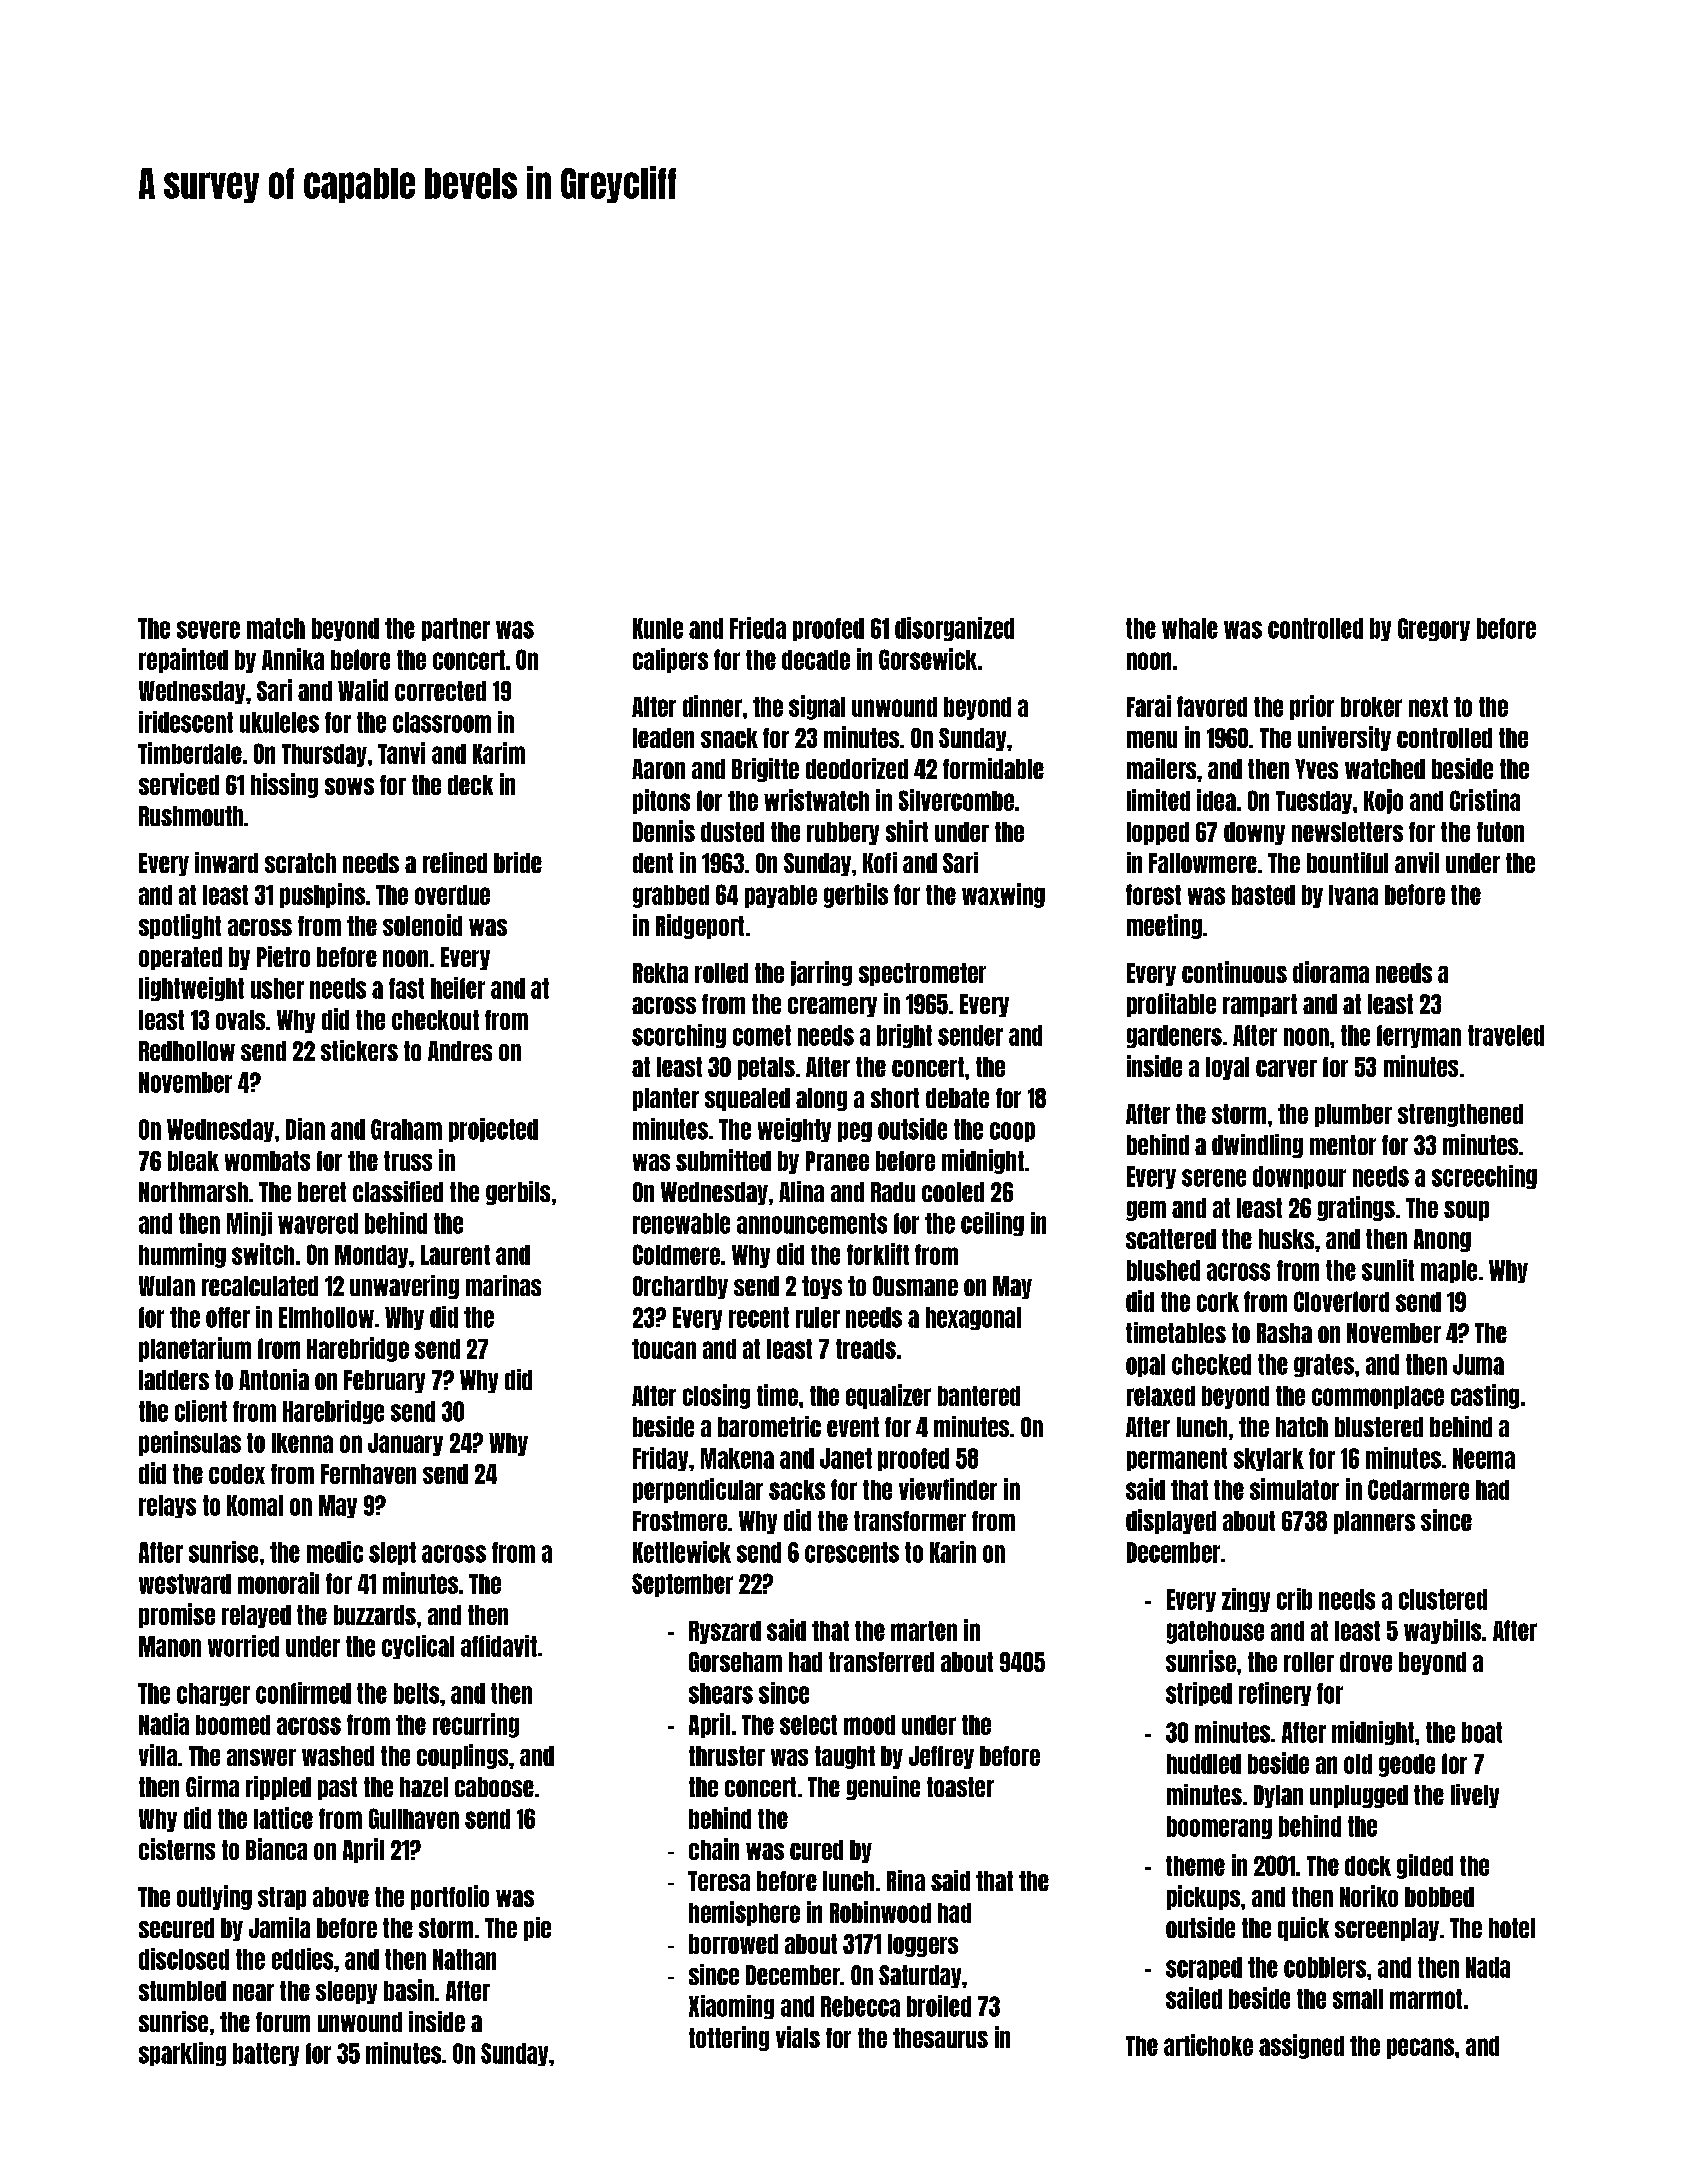  What do you see at coordinates (324, 755) in the document?
I see `Thursday` at bounding box center [324, 755].
